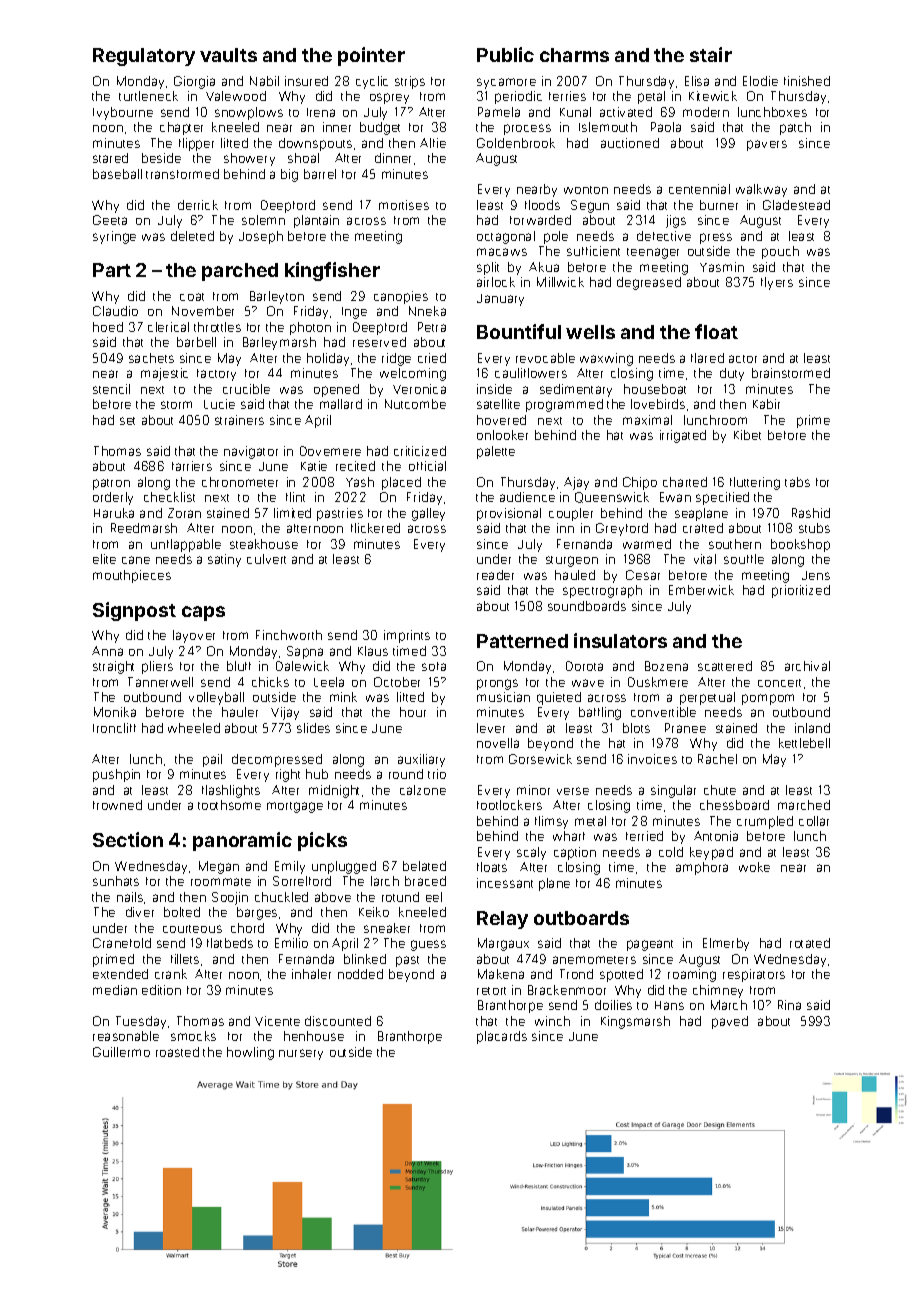  I want to click on Finchworth, so click(289, 635).
